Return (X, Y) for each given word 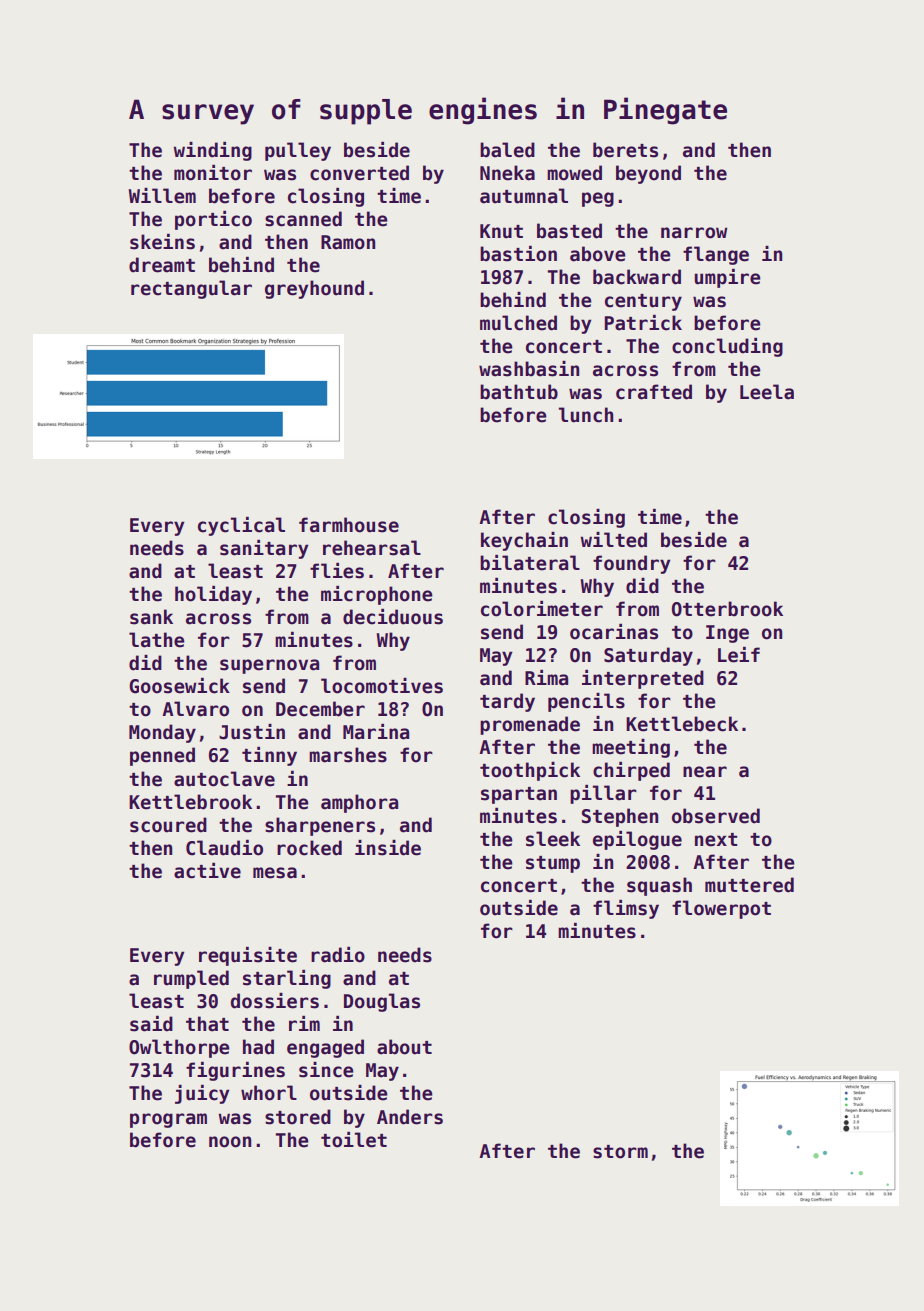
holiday (213, 595)
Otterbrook (727, 609)
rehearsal (372, 548)
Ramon (348, 242)
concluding (727, 347)
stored (298, 1117)
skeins (162, 242)
